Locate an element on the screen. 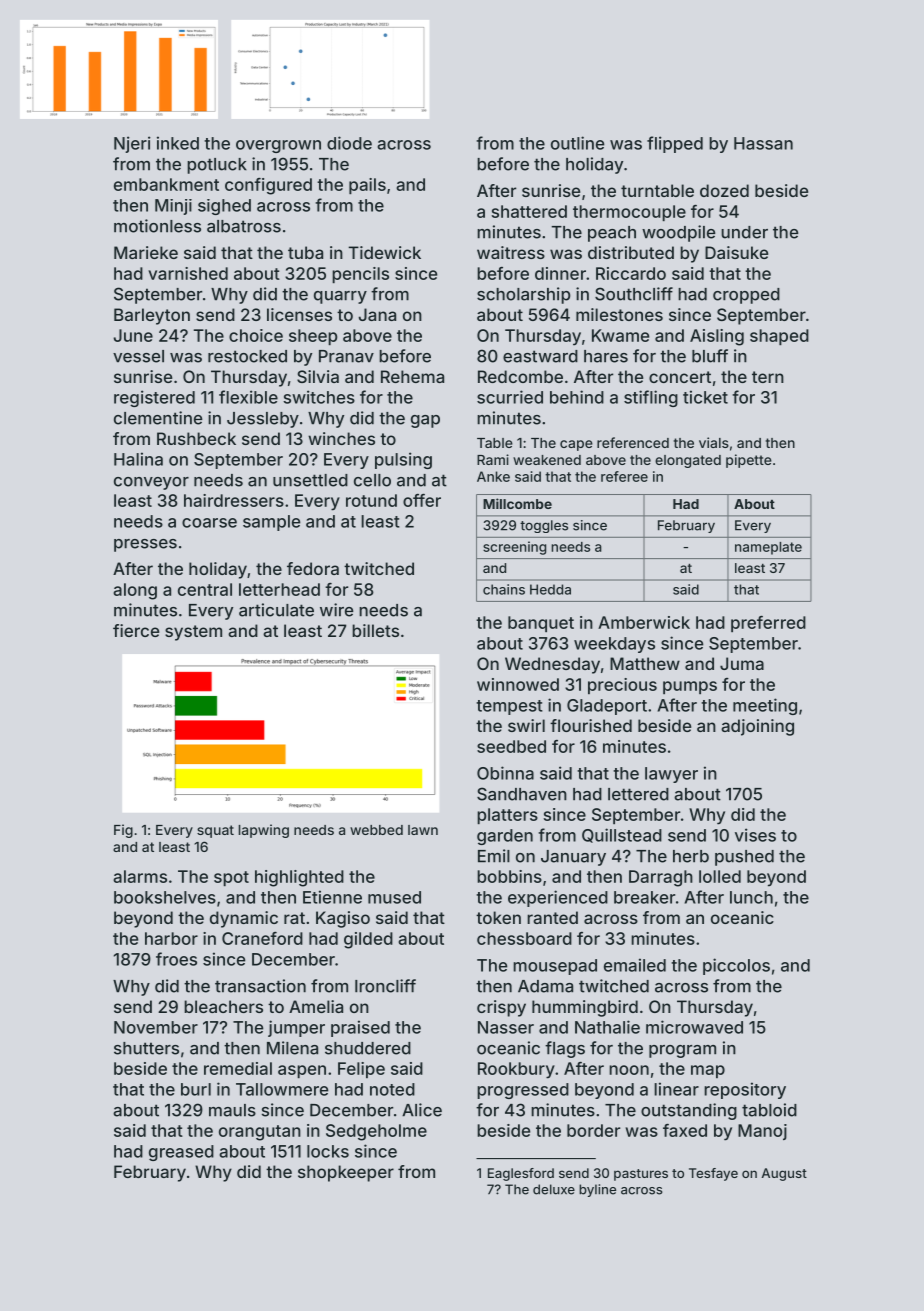  motionless is located at coordinates (157, 226).
